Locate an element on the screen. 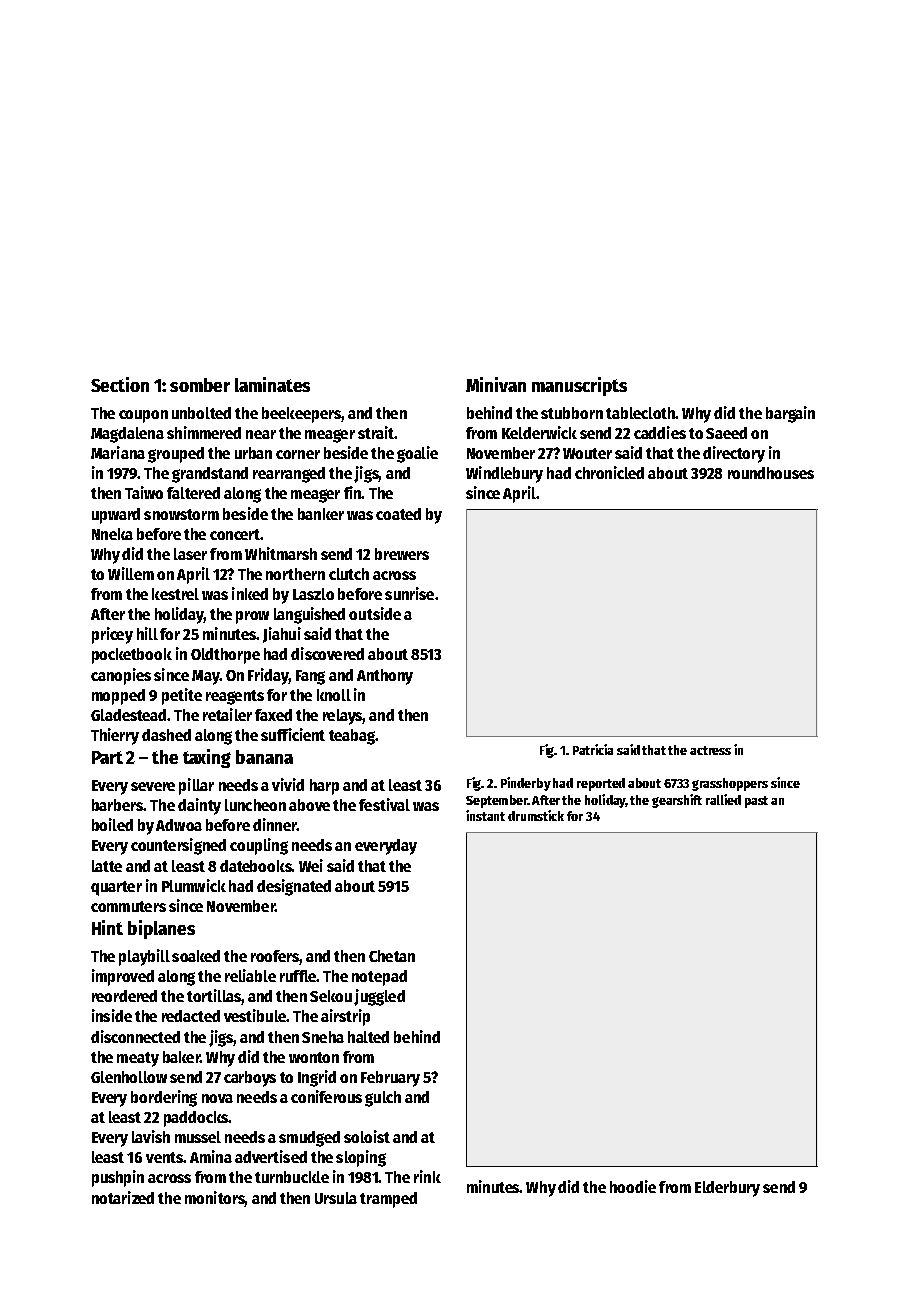 The height and width of the screenshot is (1316, 908). reliable is located at coordinates (250, 975).
